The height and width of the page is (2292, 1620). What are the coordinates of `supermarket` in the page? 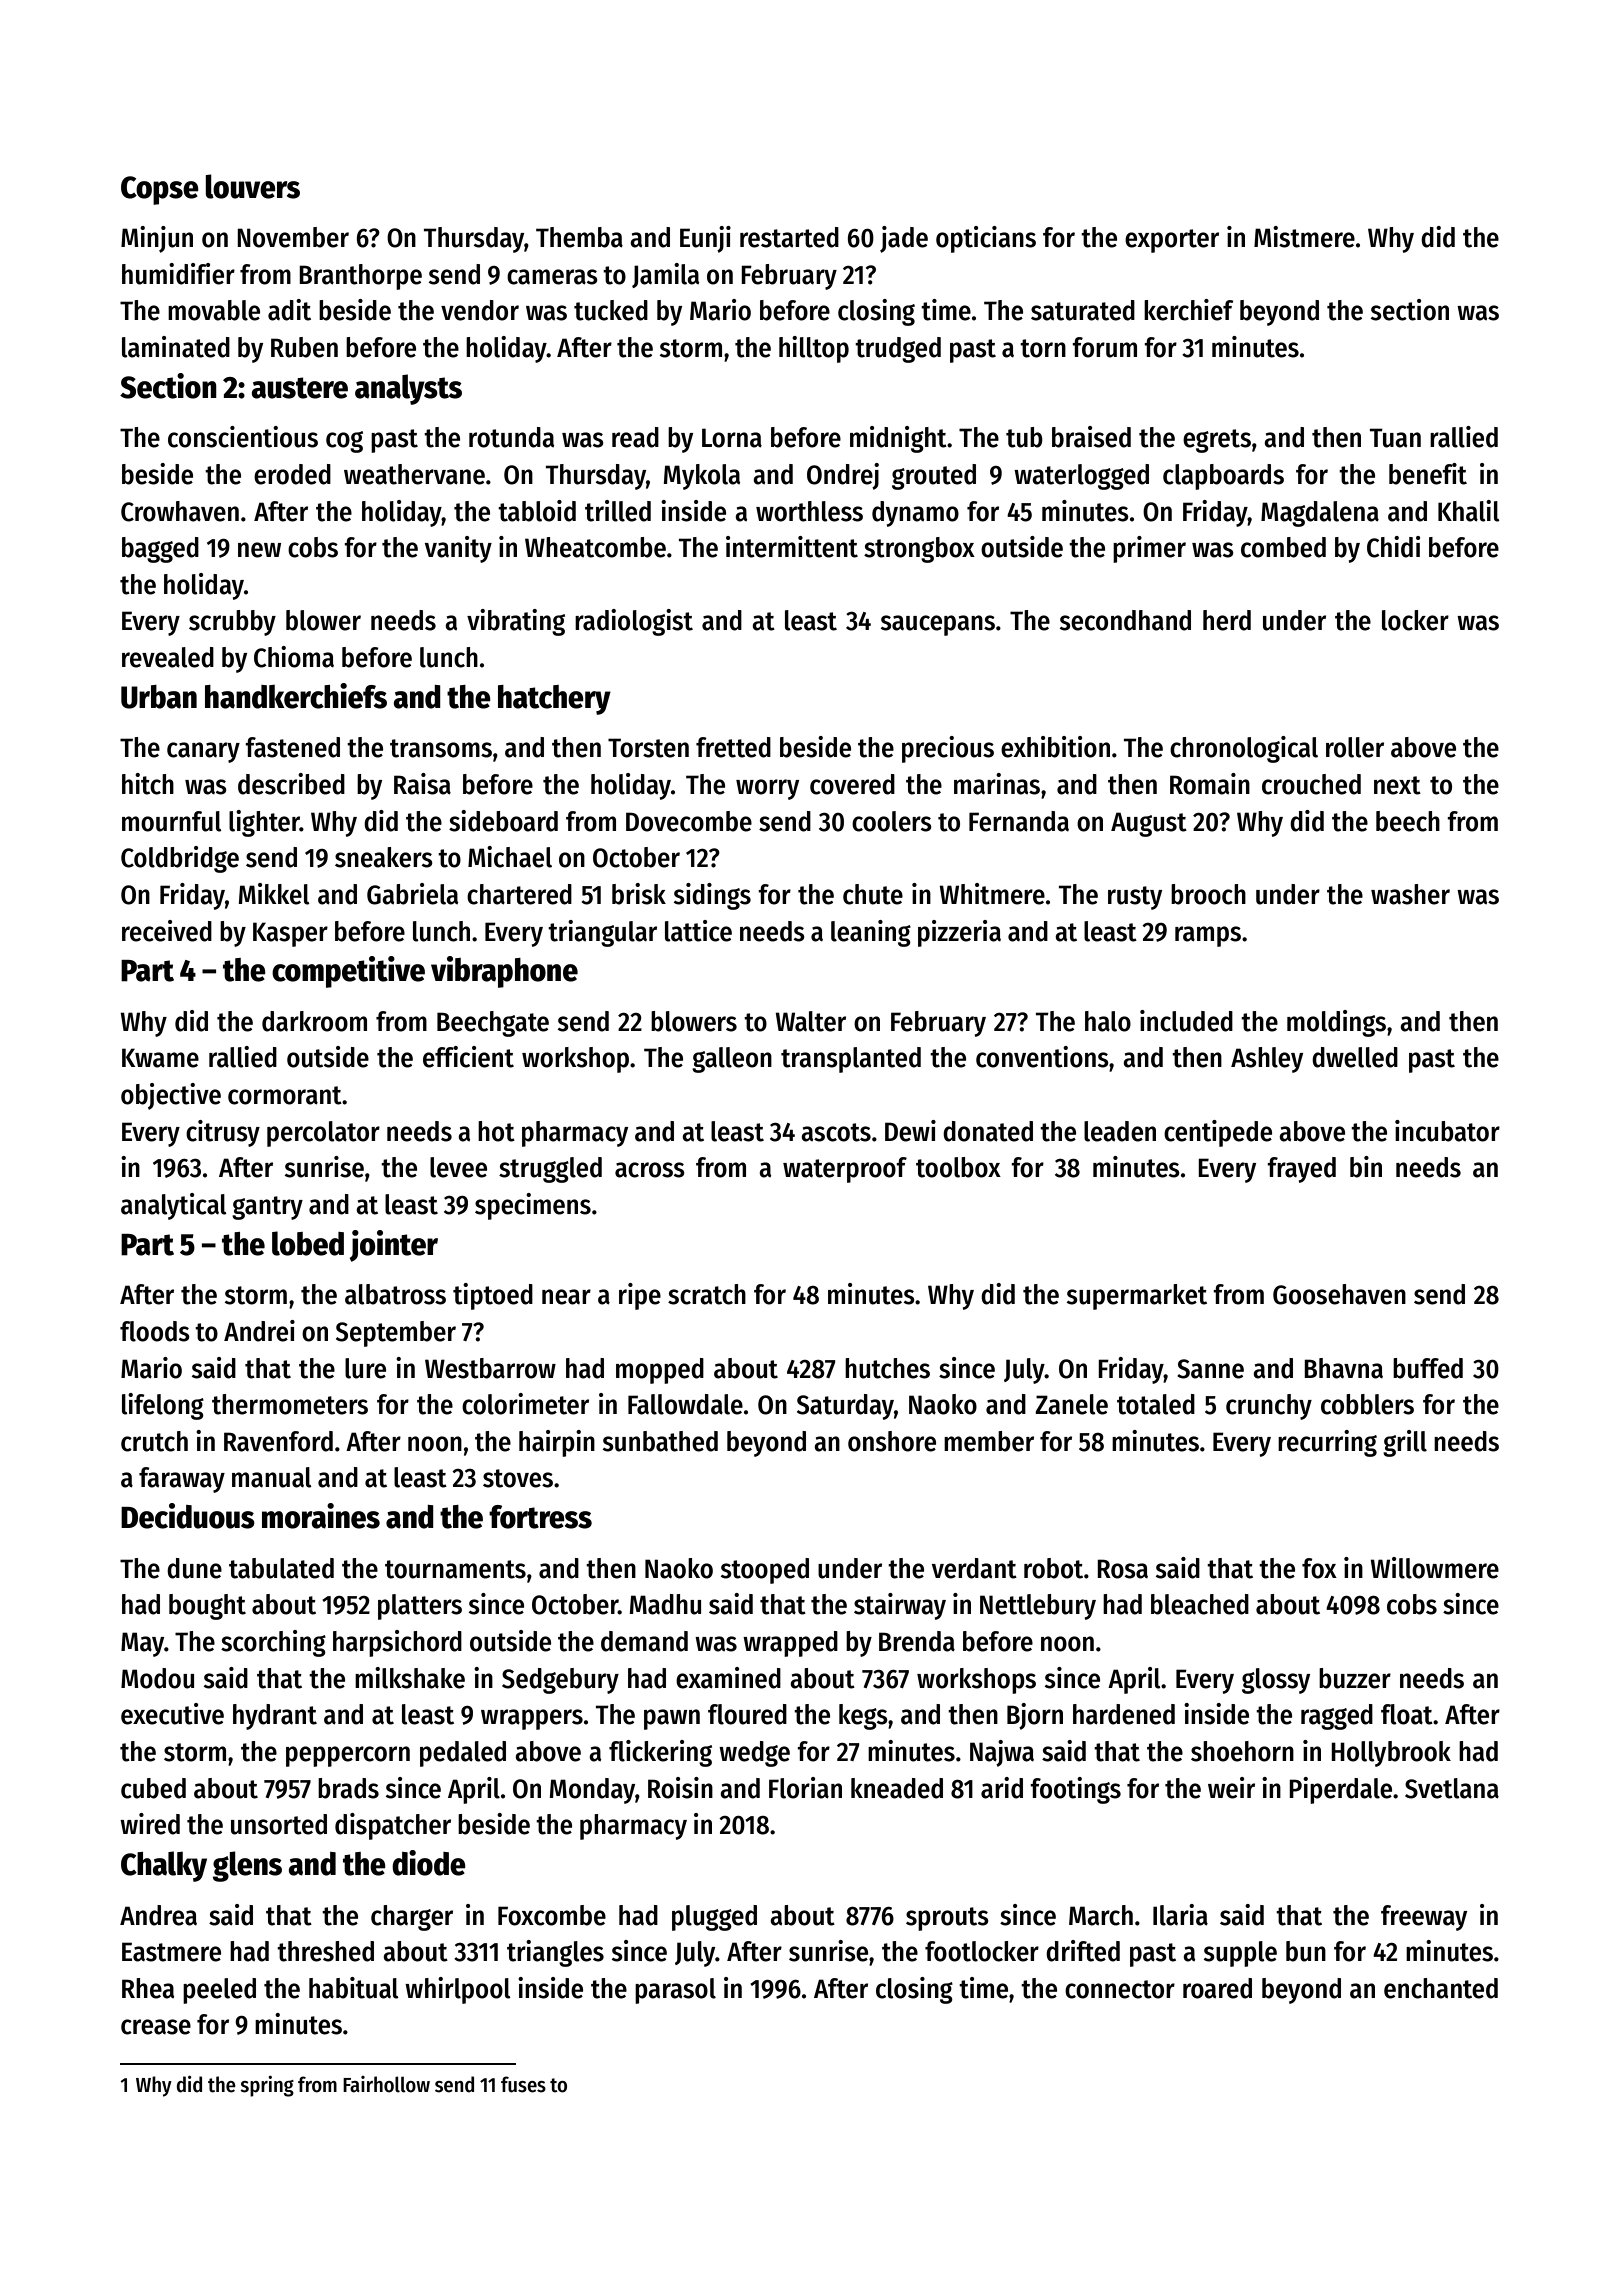 It's located at (1137, 1297).
